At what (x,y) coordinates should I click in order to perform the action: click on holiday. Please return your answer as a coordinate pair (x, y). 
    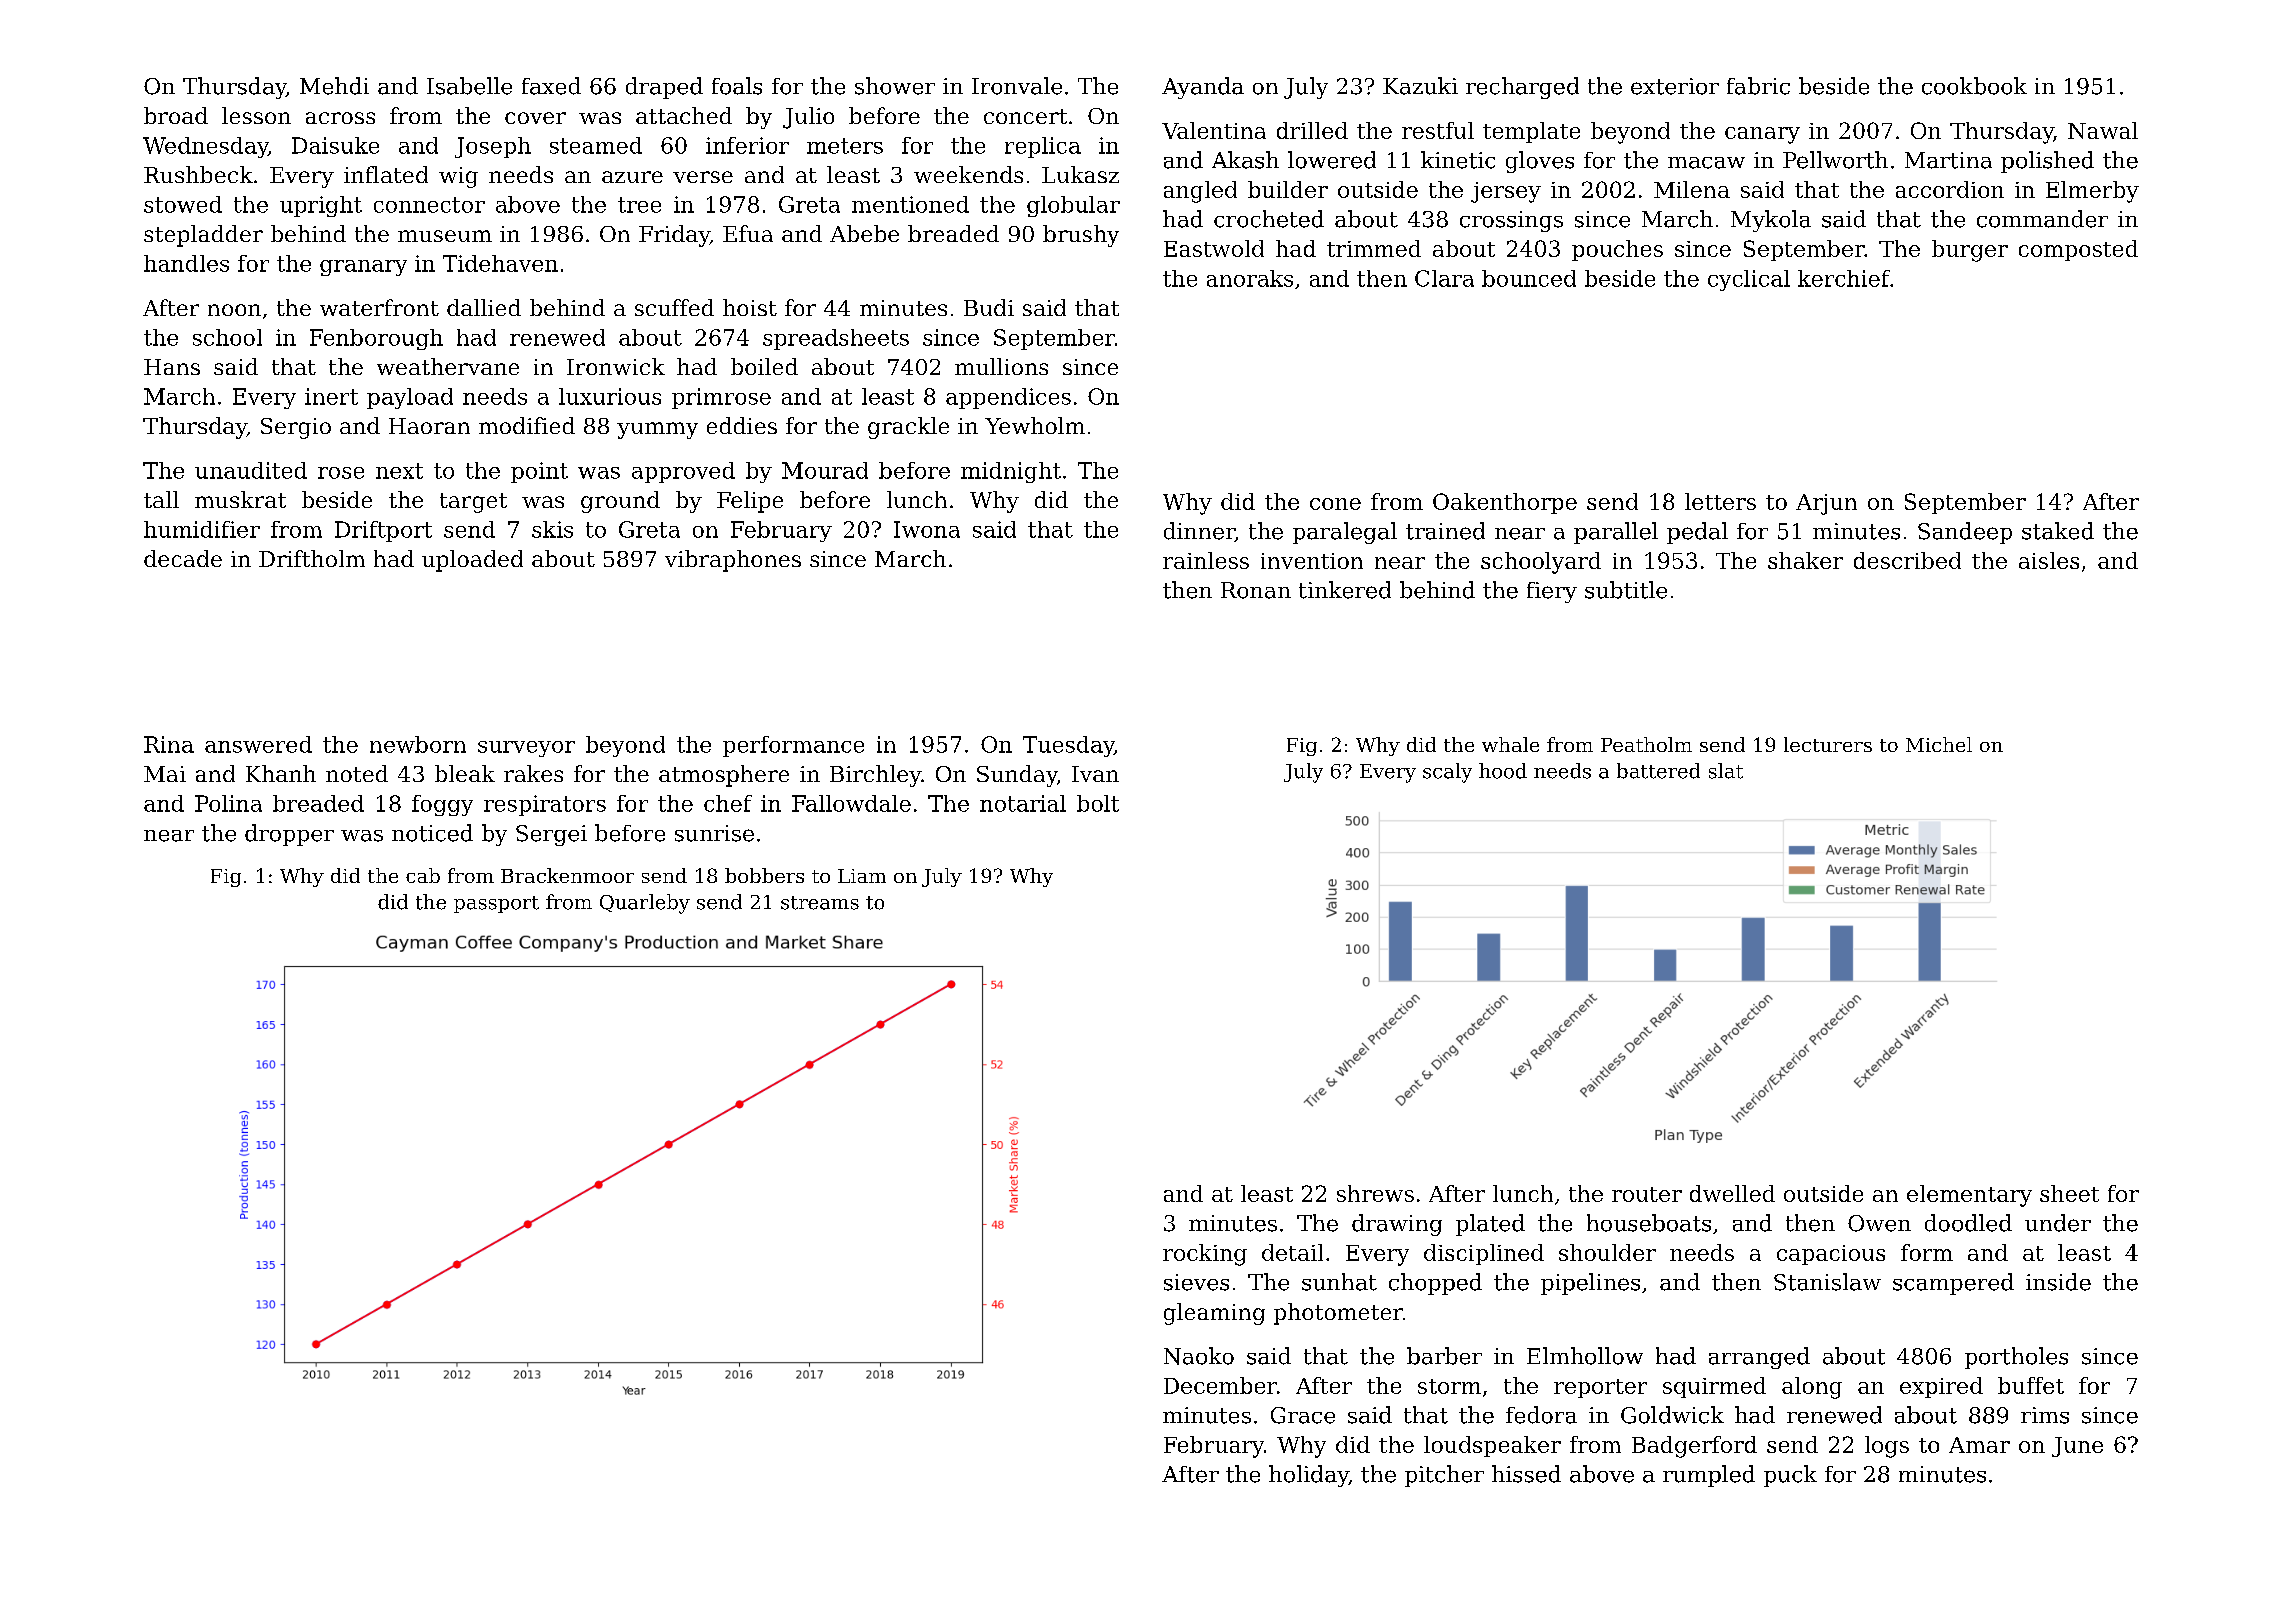
    Looking at the image, I should click on (1309, 1476).
